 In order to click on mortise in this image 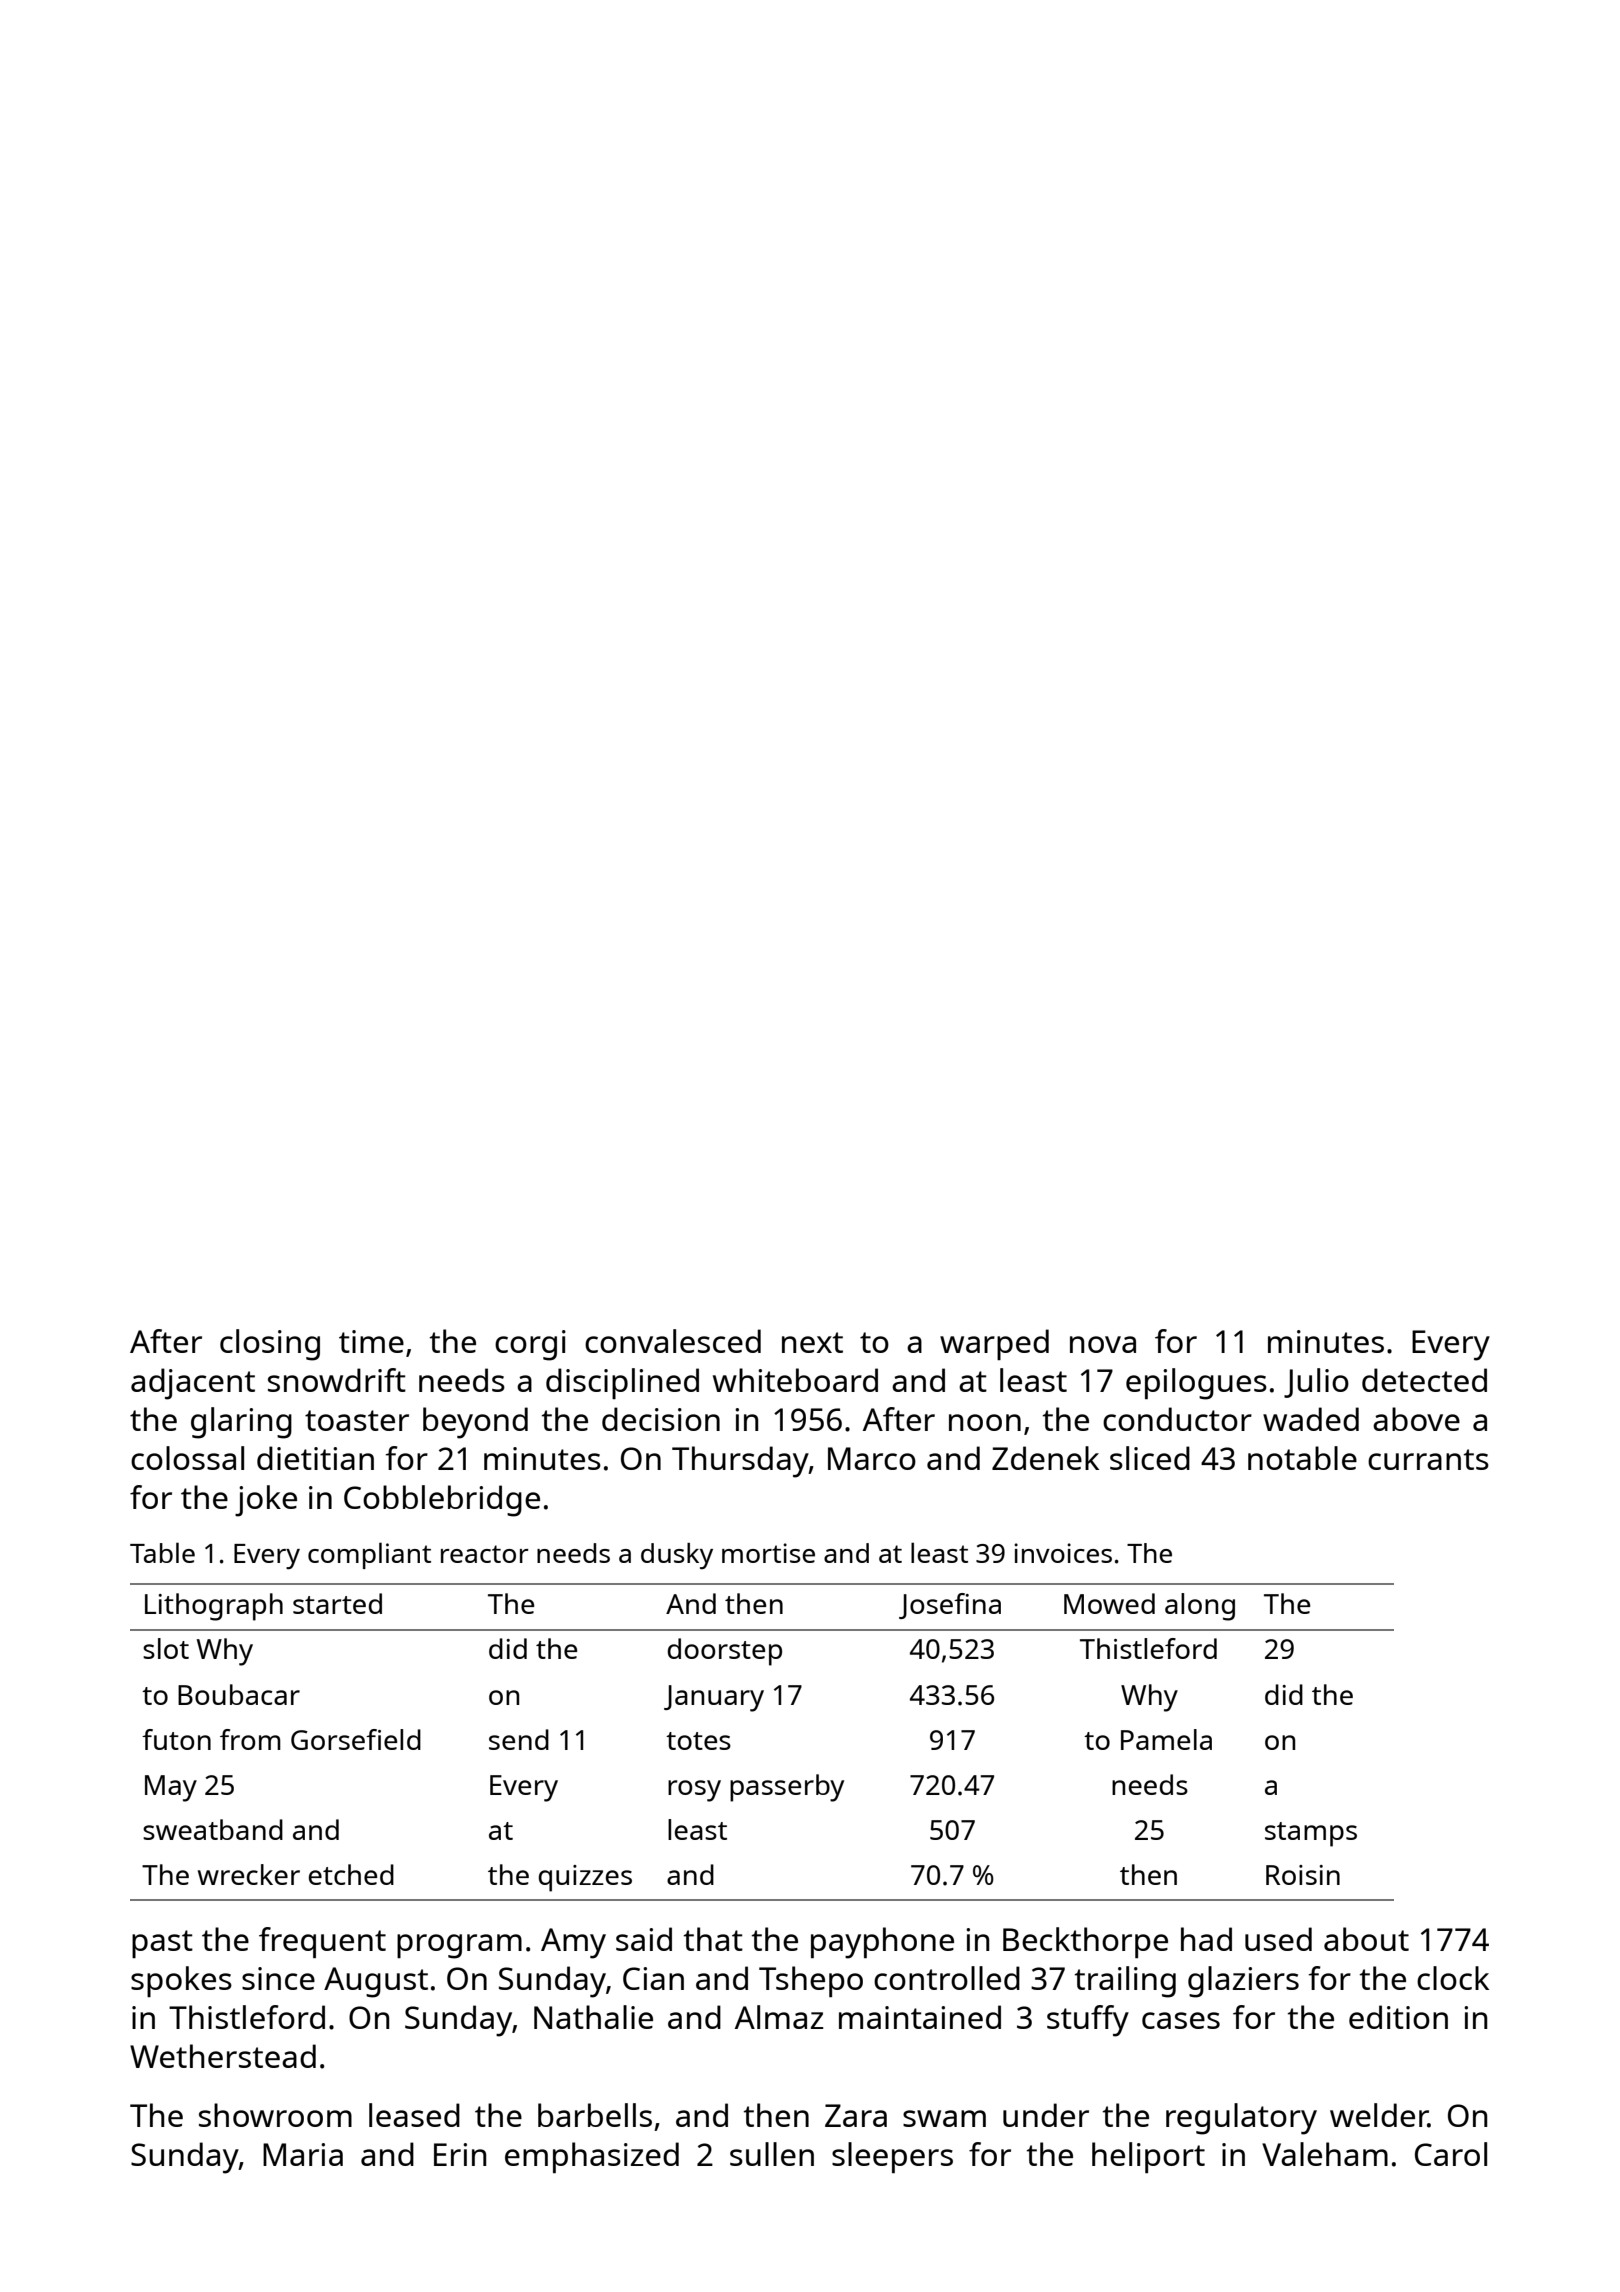, I will do `click(768, 1553)`.
